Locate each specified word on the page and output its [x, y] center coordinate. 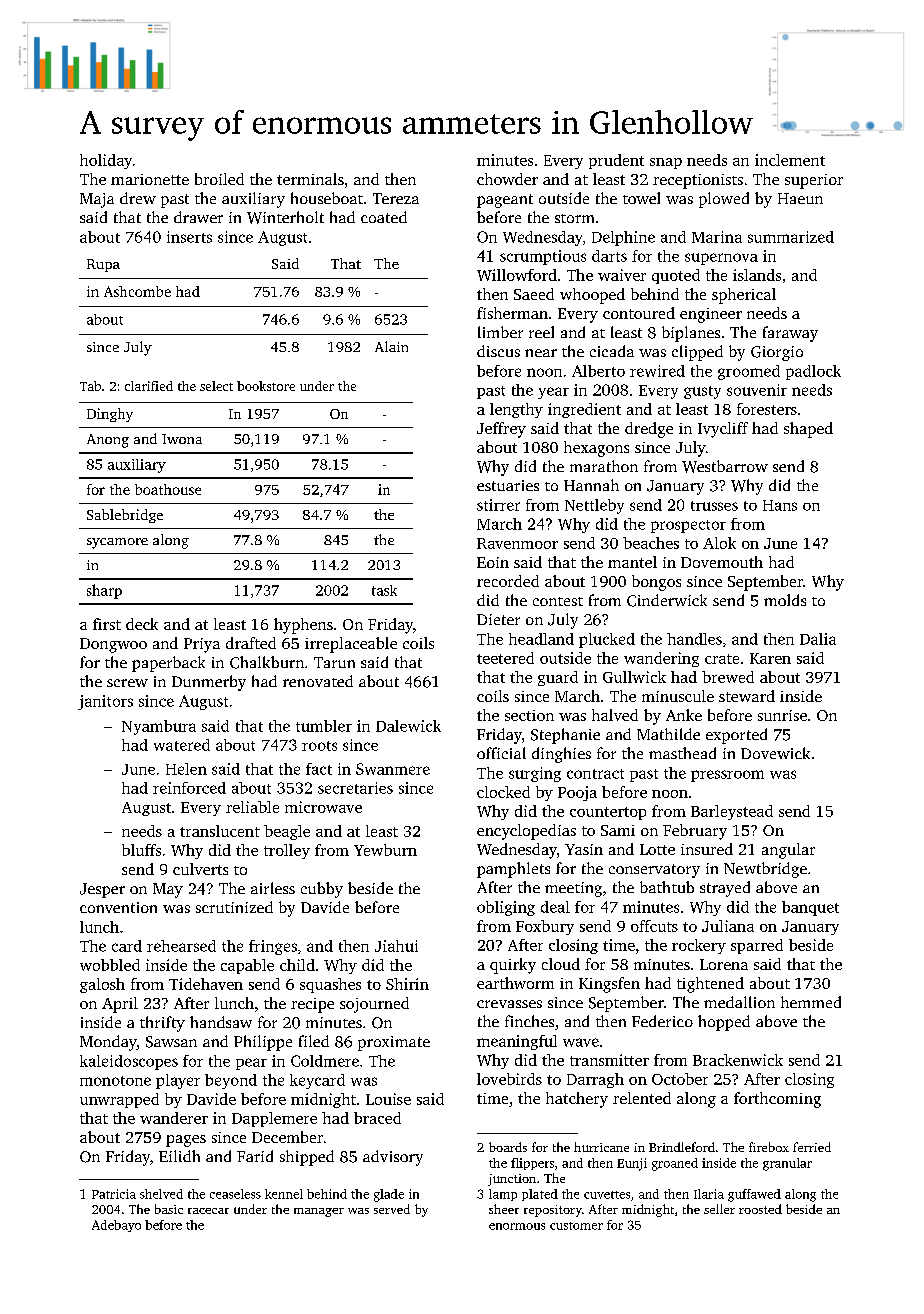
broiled [219, 179]
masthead [682, 753]
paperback [168, 664]
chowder [507, 179]
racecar [208, 1211]
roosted [760, 1209]
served [392, 1209]
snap [666, 163]
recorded [508, 581]
